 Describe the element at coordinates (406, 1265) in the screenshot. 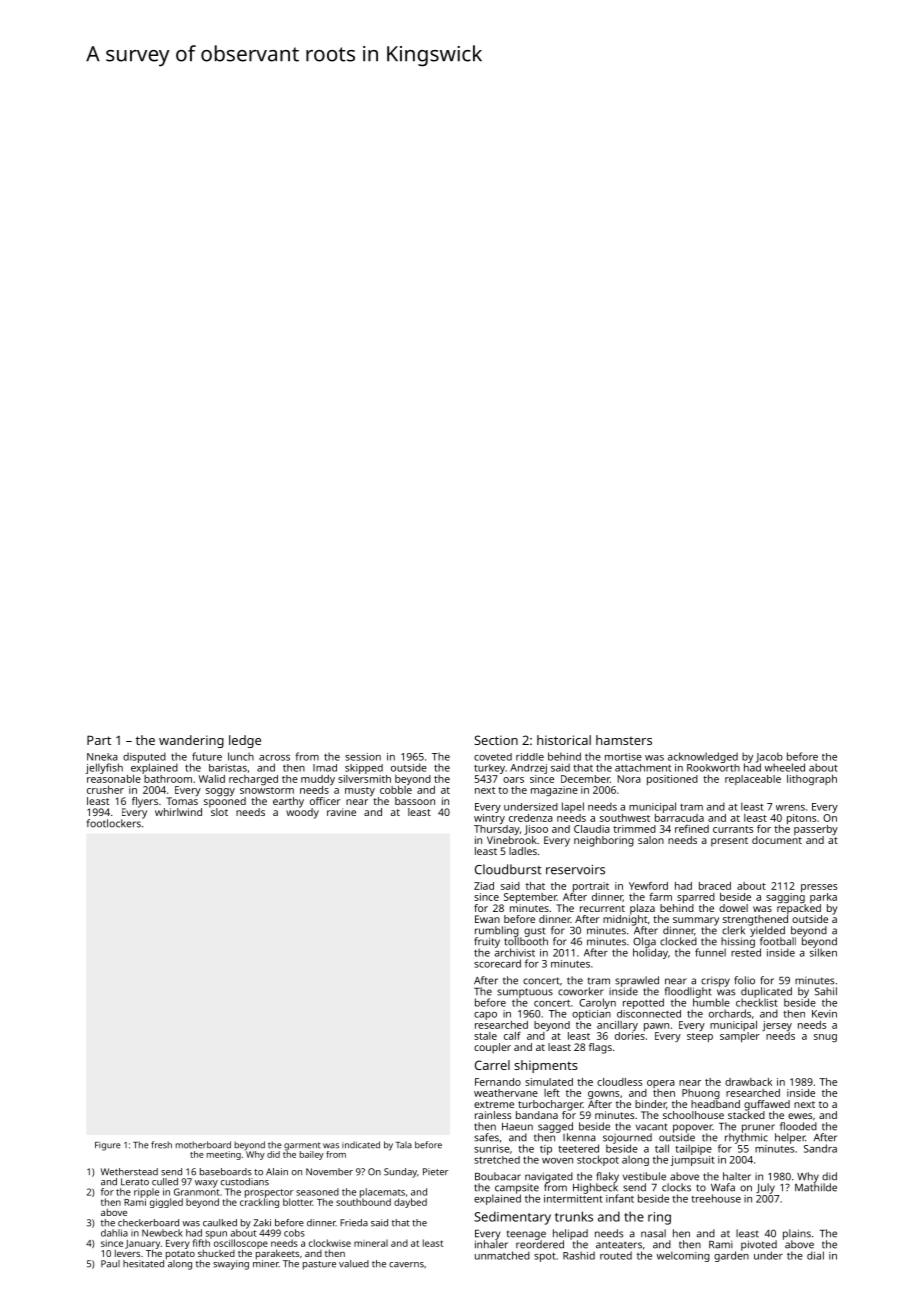

I see `caverns` at that location.
